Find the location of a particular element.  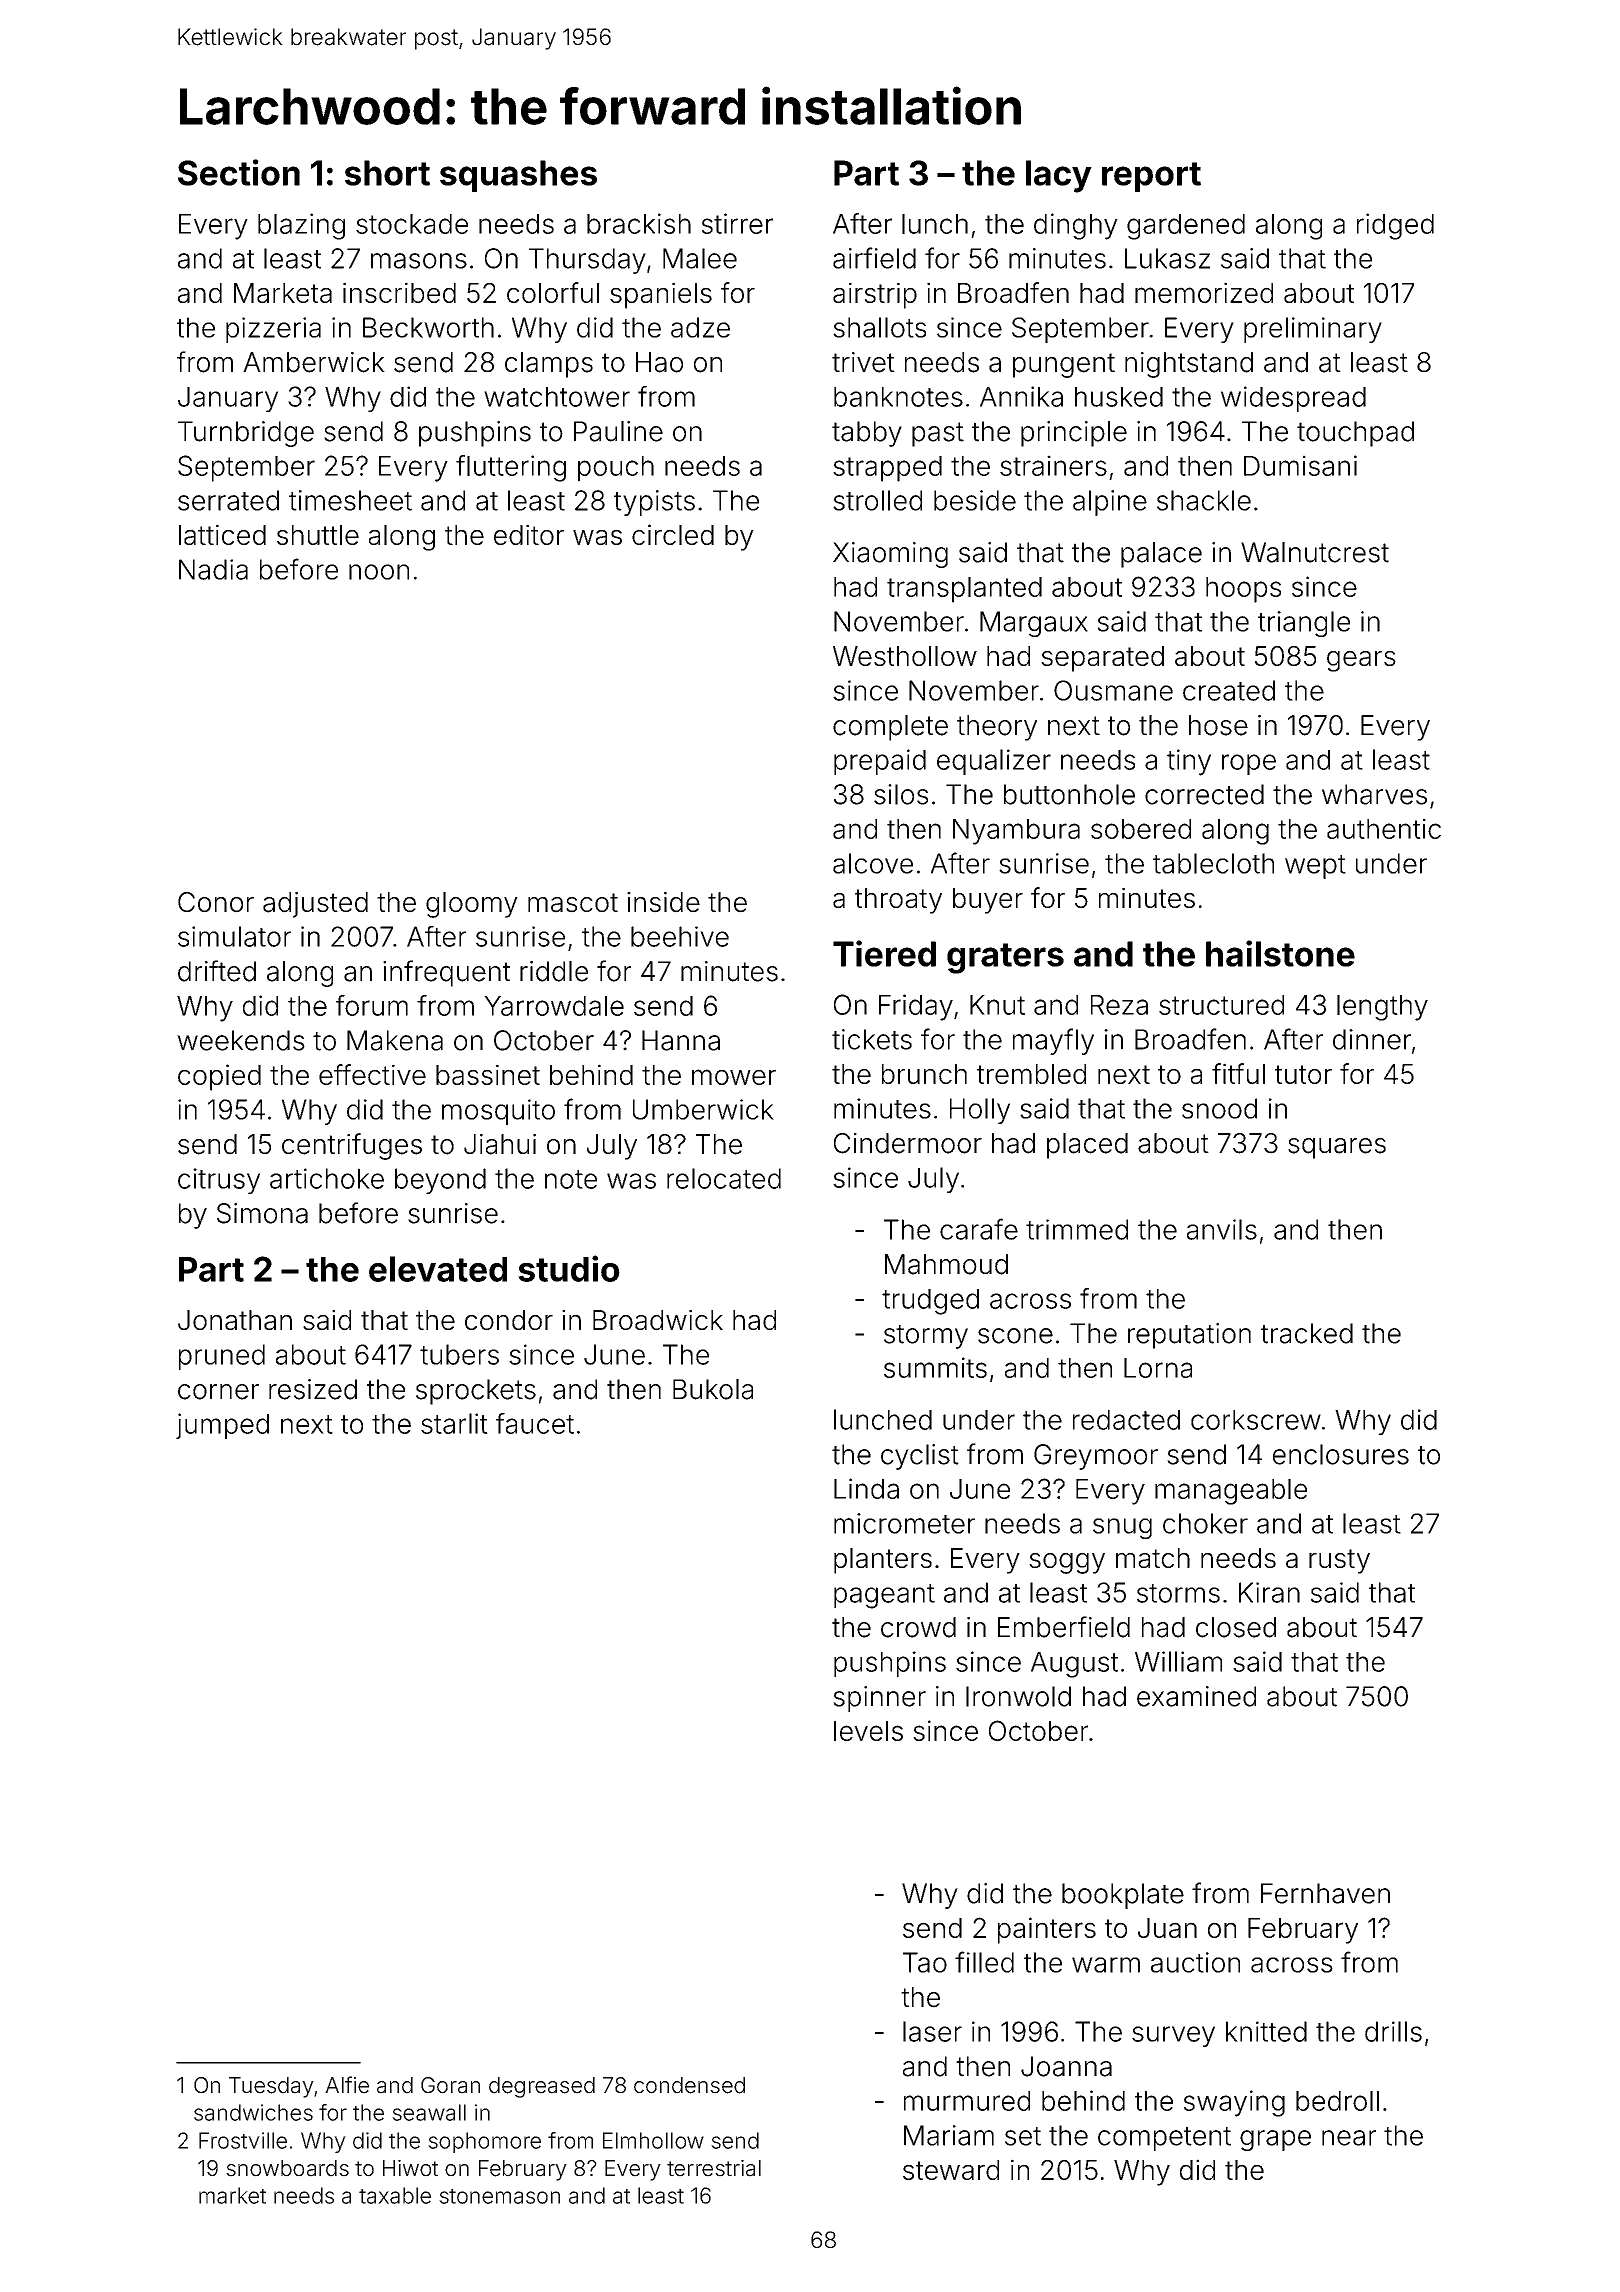

terrestrial is located at coordinates (714, 2168).
